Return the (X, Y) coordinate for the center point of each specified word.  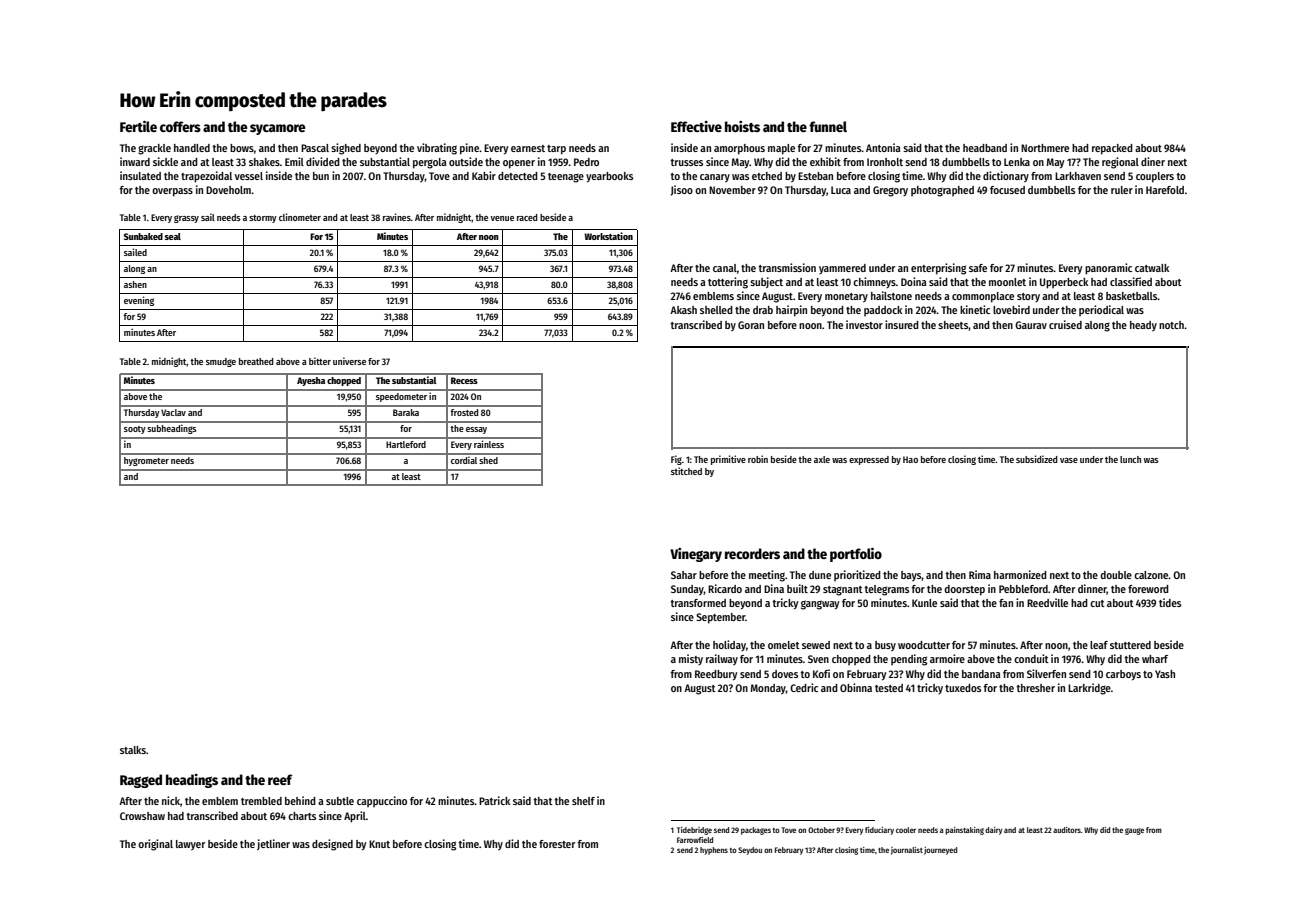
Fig (676, 460)
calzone (1151, 575)
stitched (686, 471)
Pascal (315, 148)
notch (1171, 325)
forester (557, 844)
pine (469, 149)
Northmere (1045, 148)
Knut (379, 844)
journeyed (940, 851)
